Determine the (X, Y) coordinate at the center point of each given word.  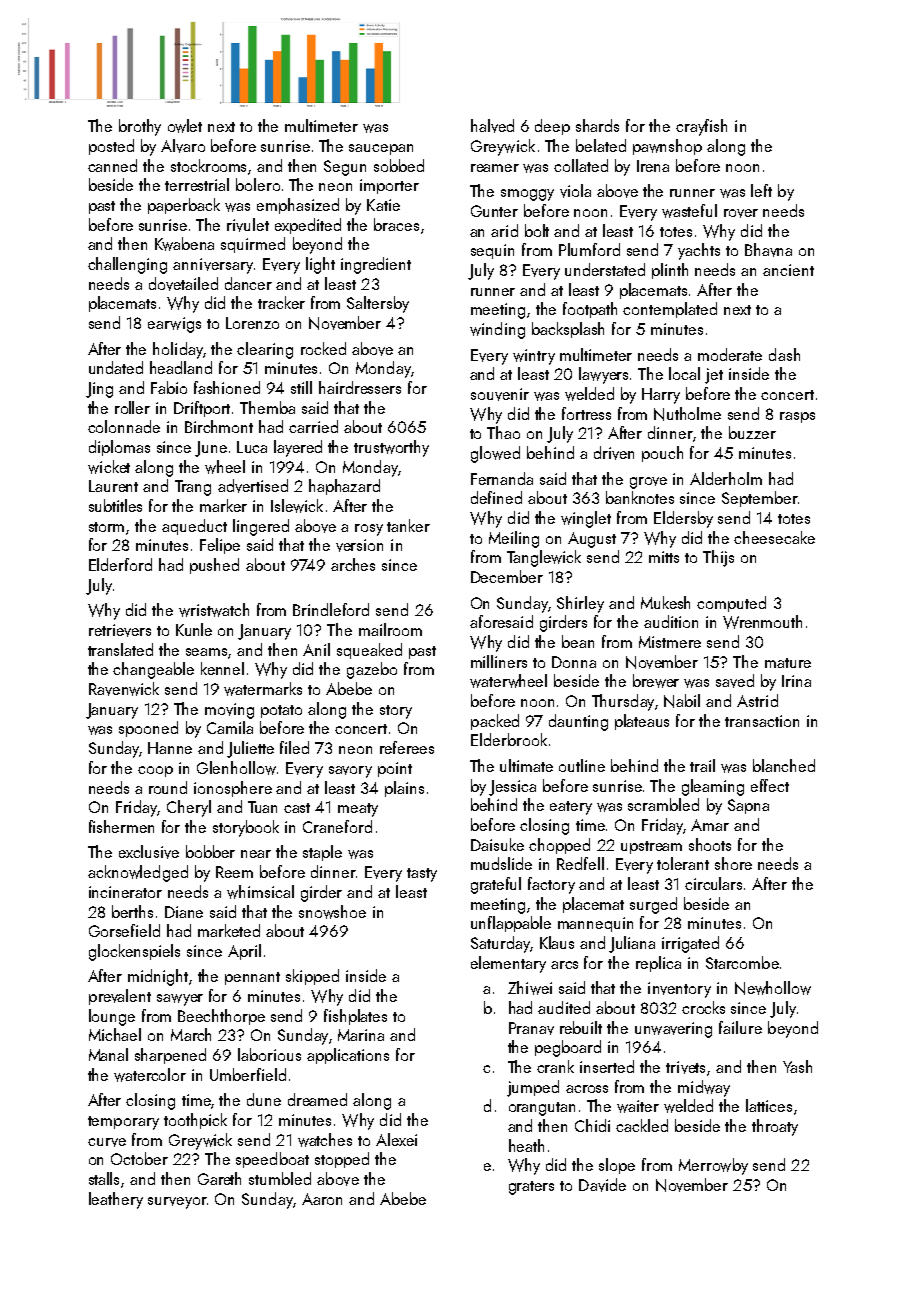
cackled (642, 1125)
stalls (104, 1178)
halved (492, 126)
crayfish (701, 127)
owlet (185, 126)
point (395, 769)
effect (770, 785)
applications (348, 1056)
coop (155, 771)
